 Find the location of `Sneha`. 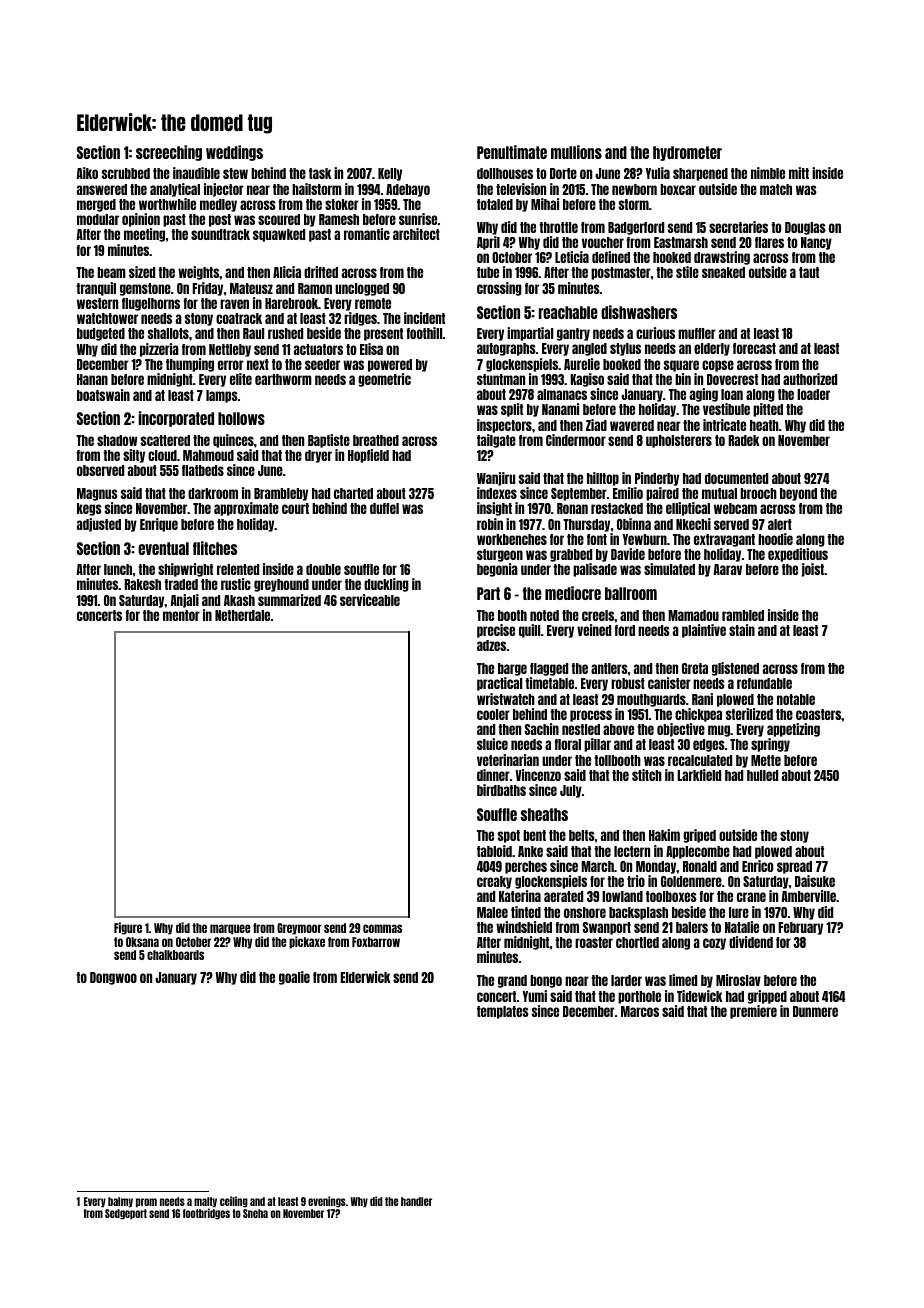

Sneha is located at coordinates (255, 1213).
